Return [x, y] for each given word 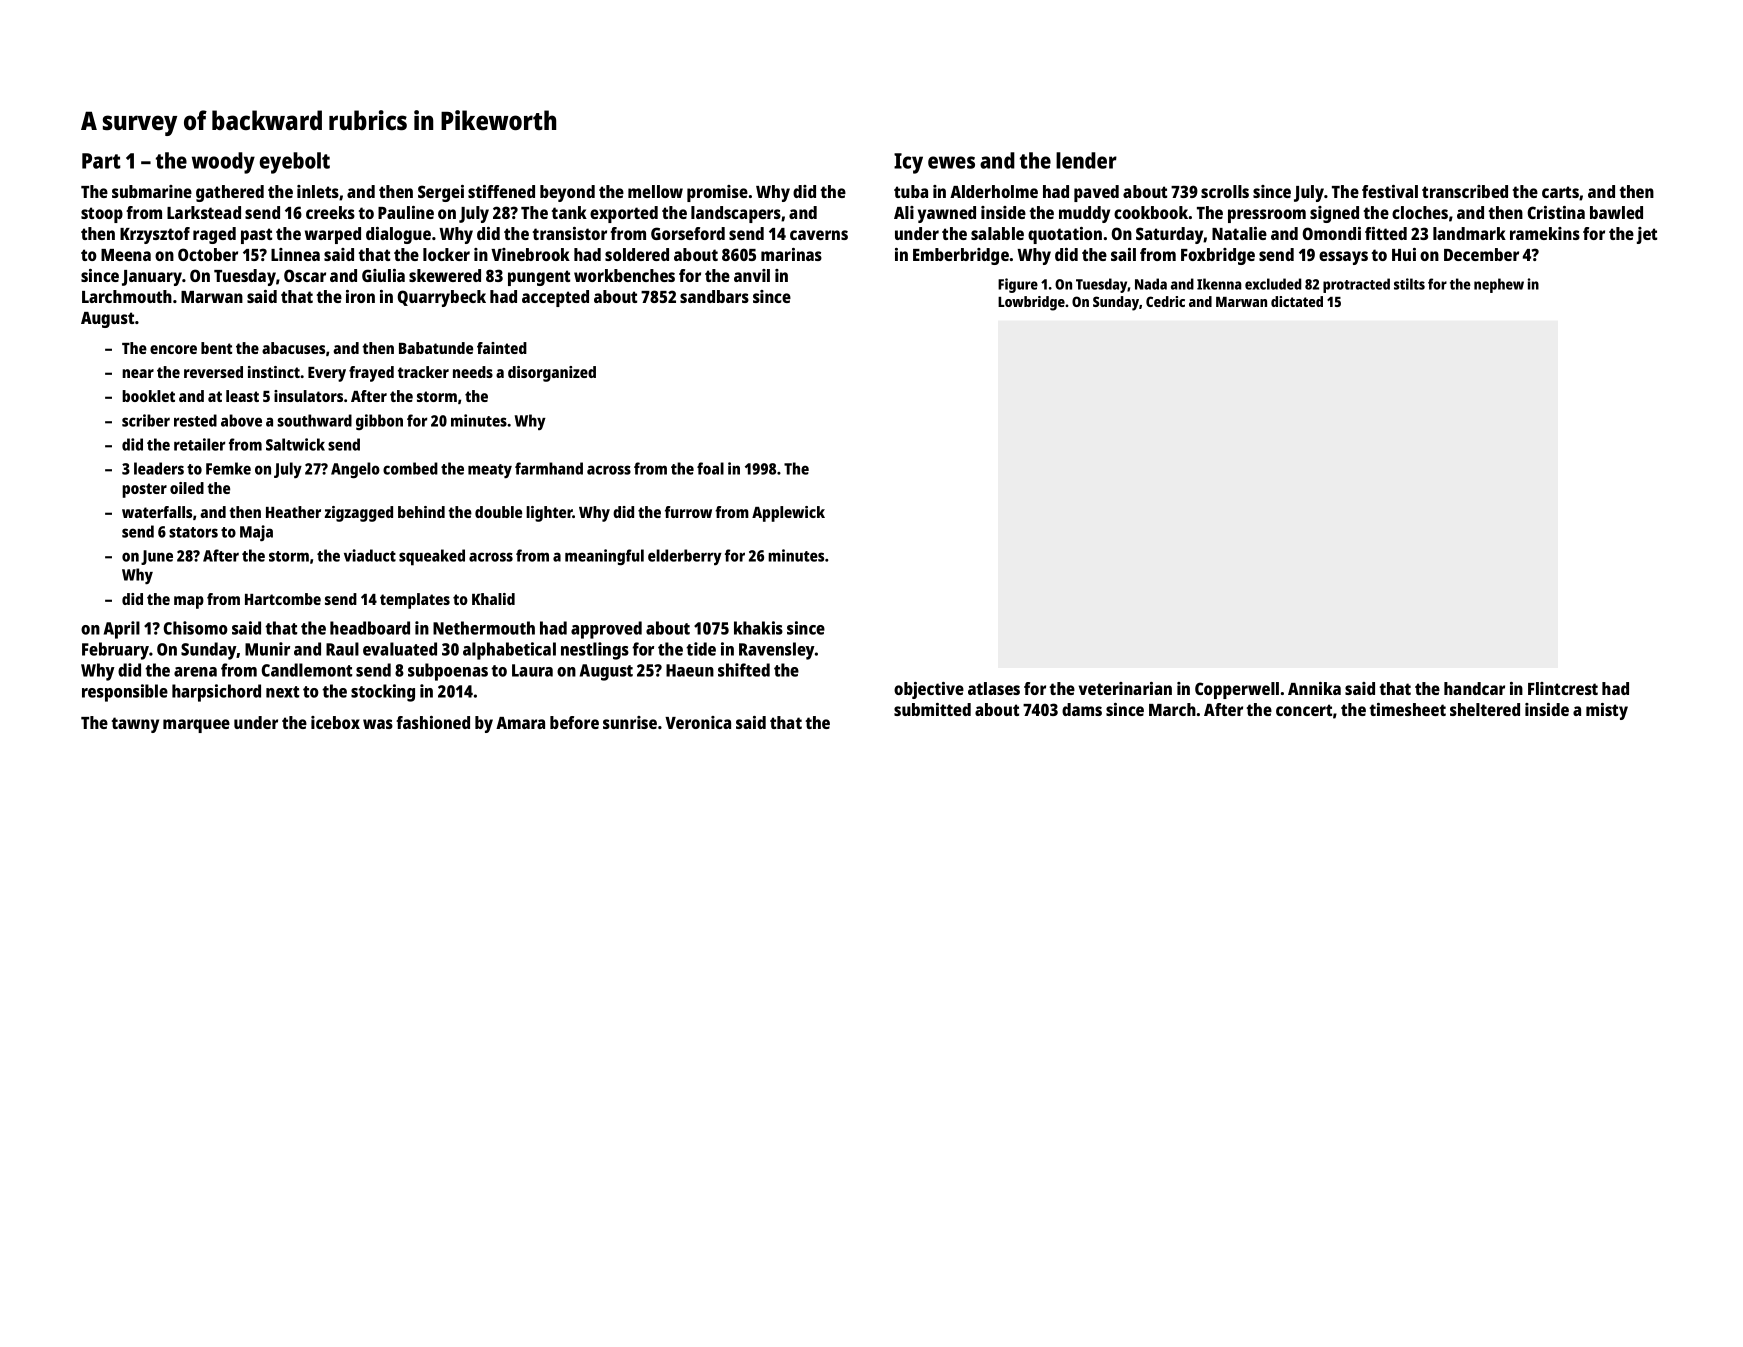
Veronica [698, 722]
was [378, 724]
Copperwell [1237, 690]
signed [1334, 214]
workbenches [624, 275]
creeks [330, 212]
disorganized [552, 374]
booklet [148, 396]
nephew [1499, 285]
